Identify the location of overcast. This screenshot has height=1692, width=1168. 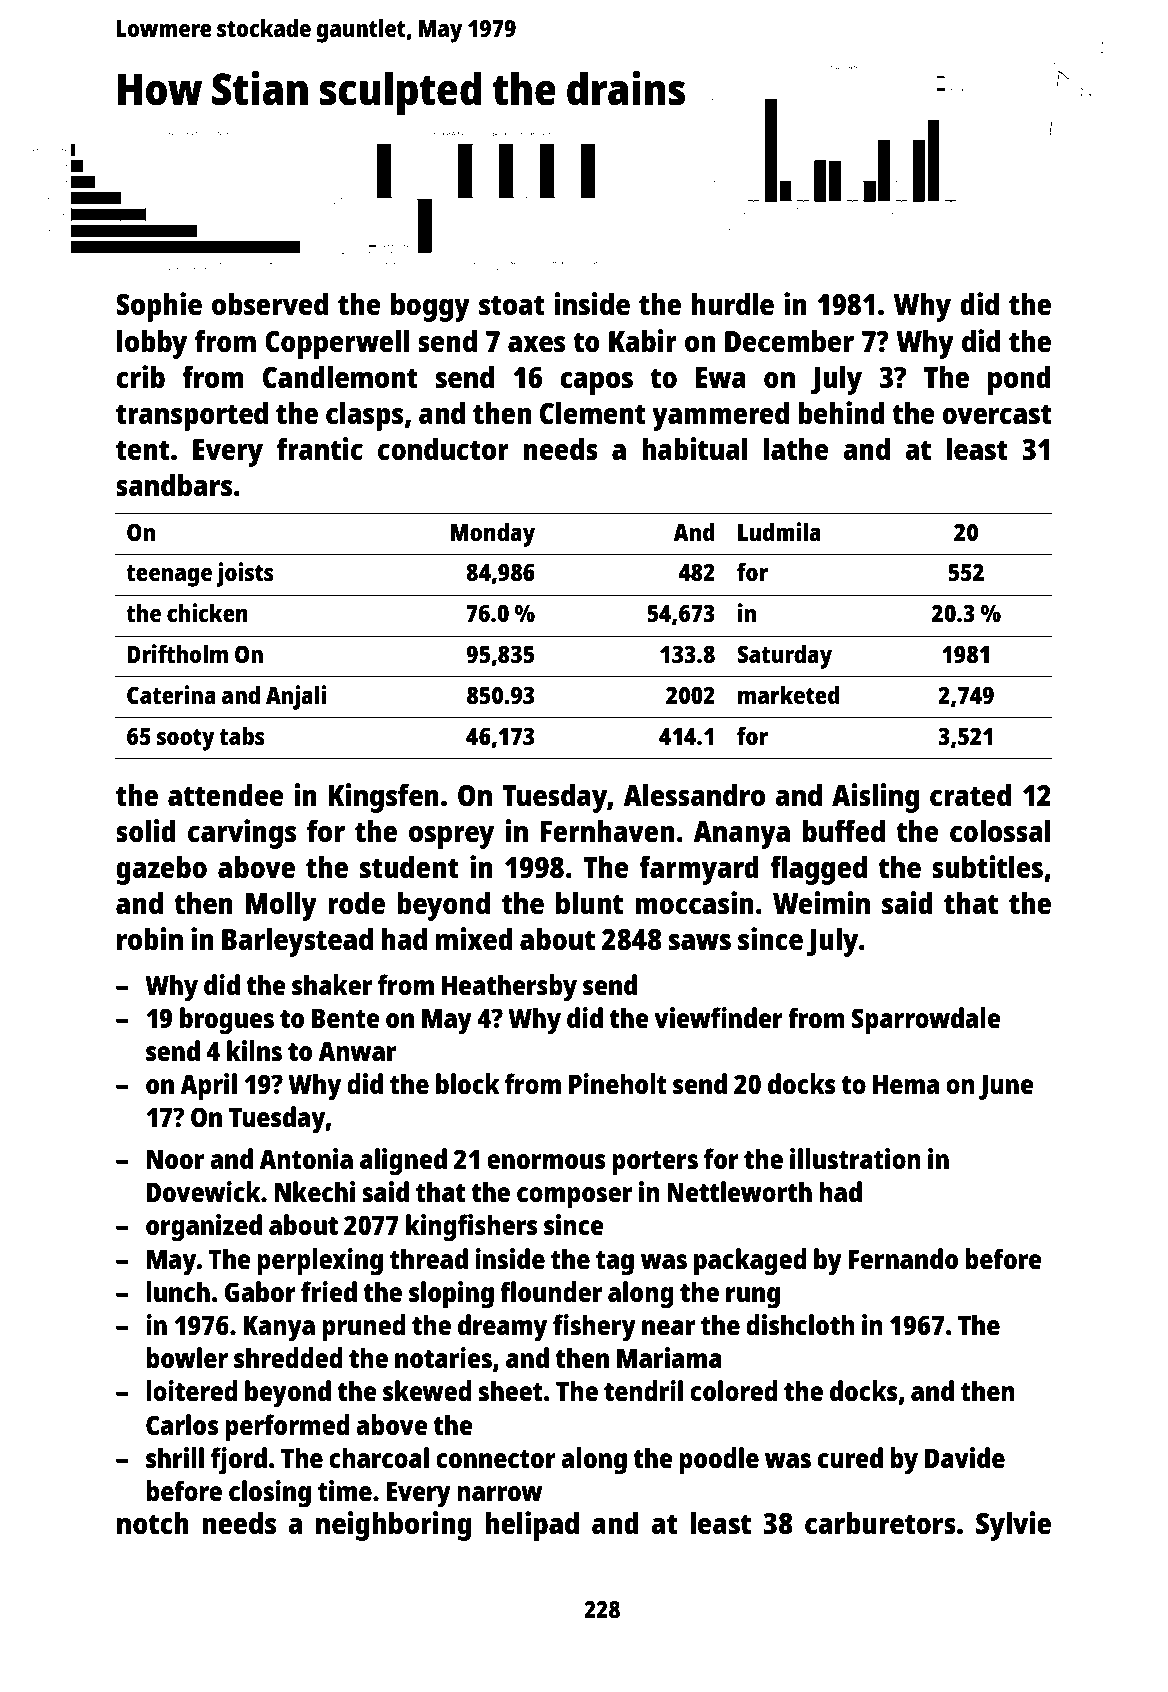
(997, 414).
